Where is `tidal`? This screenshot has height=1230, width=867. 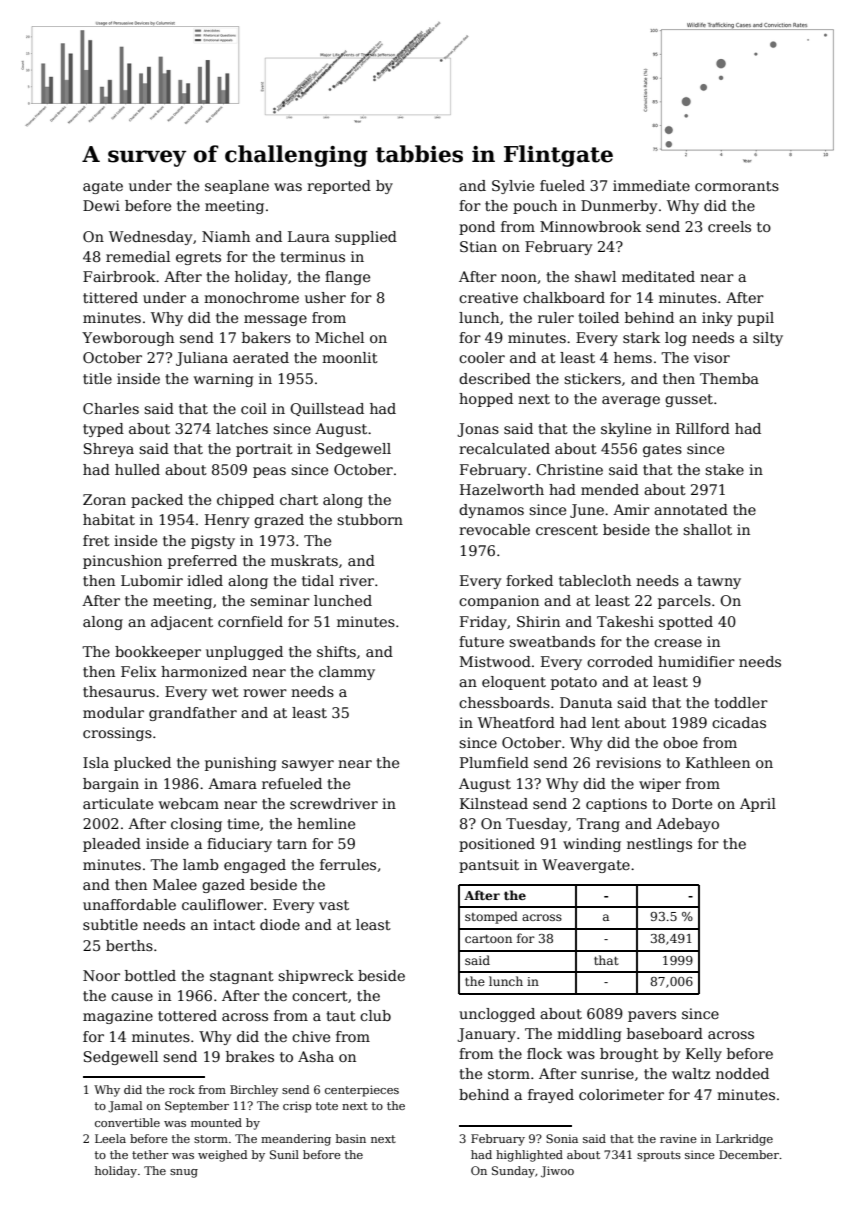
tidal is located at coordinates (318, 580).
